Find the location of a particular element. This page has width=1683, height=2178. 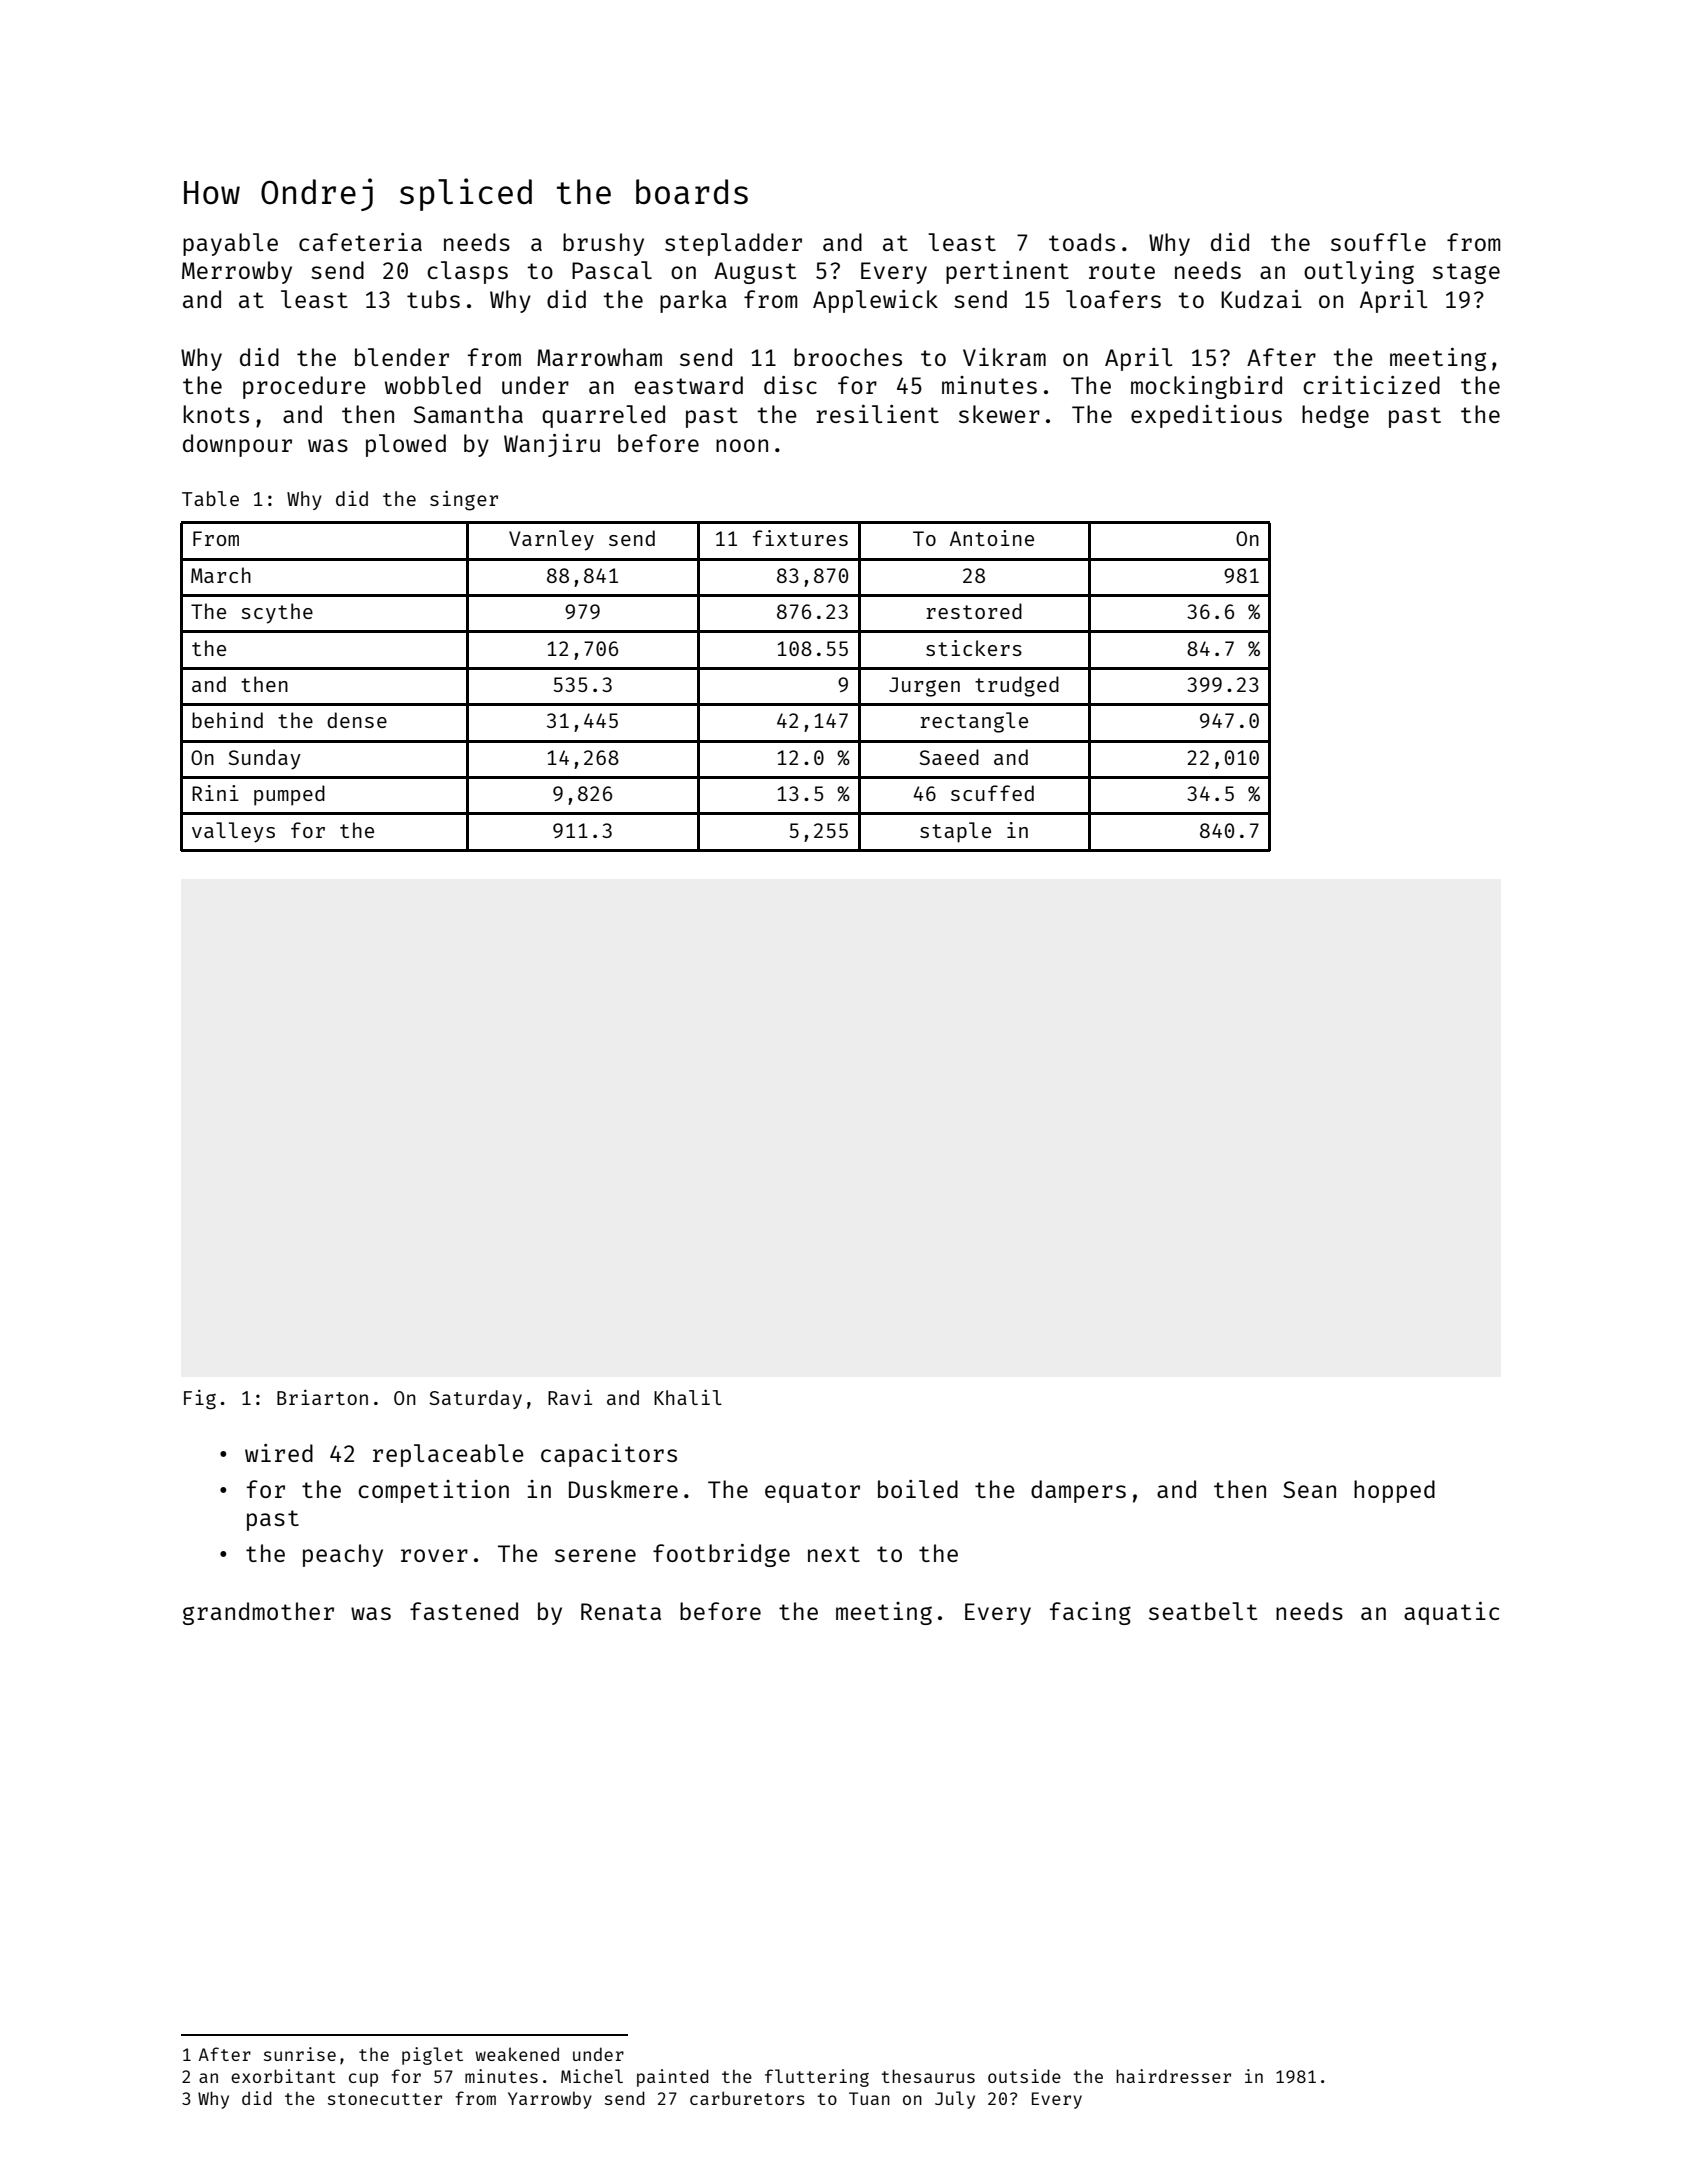

July is located at coordinates (955, 2100).
